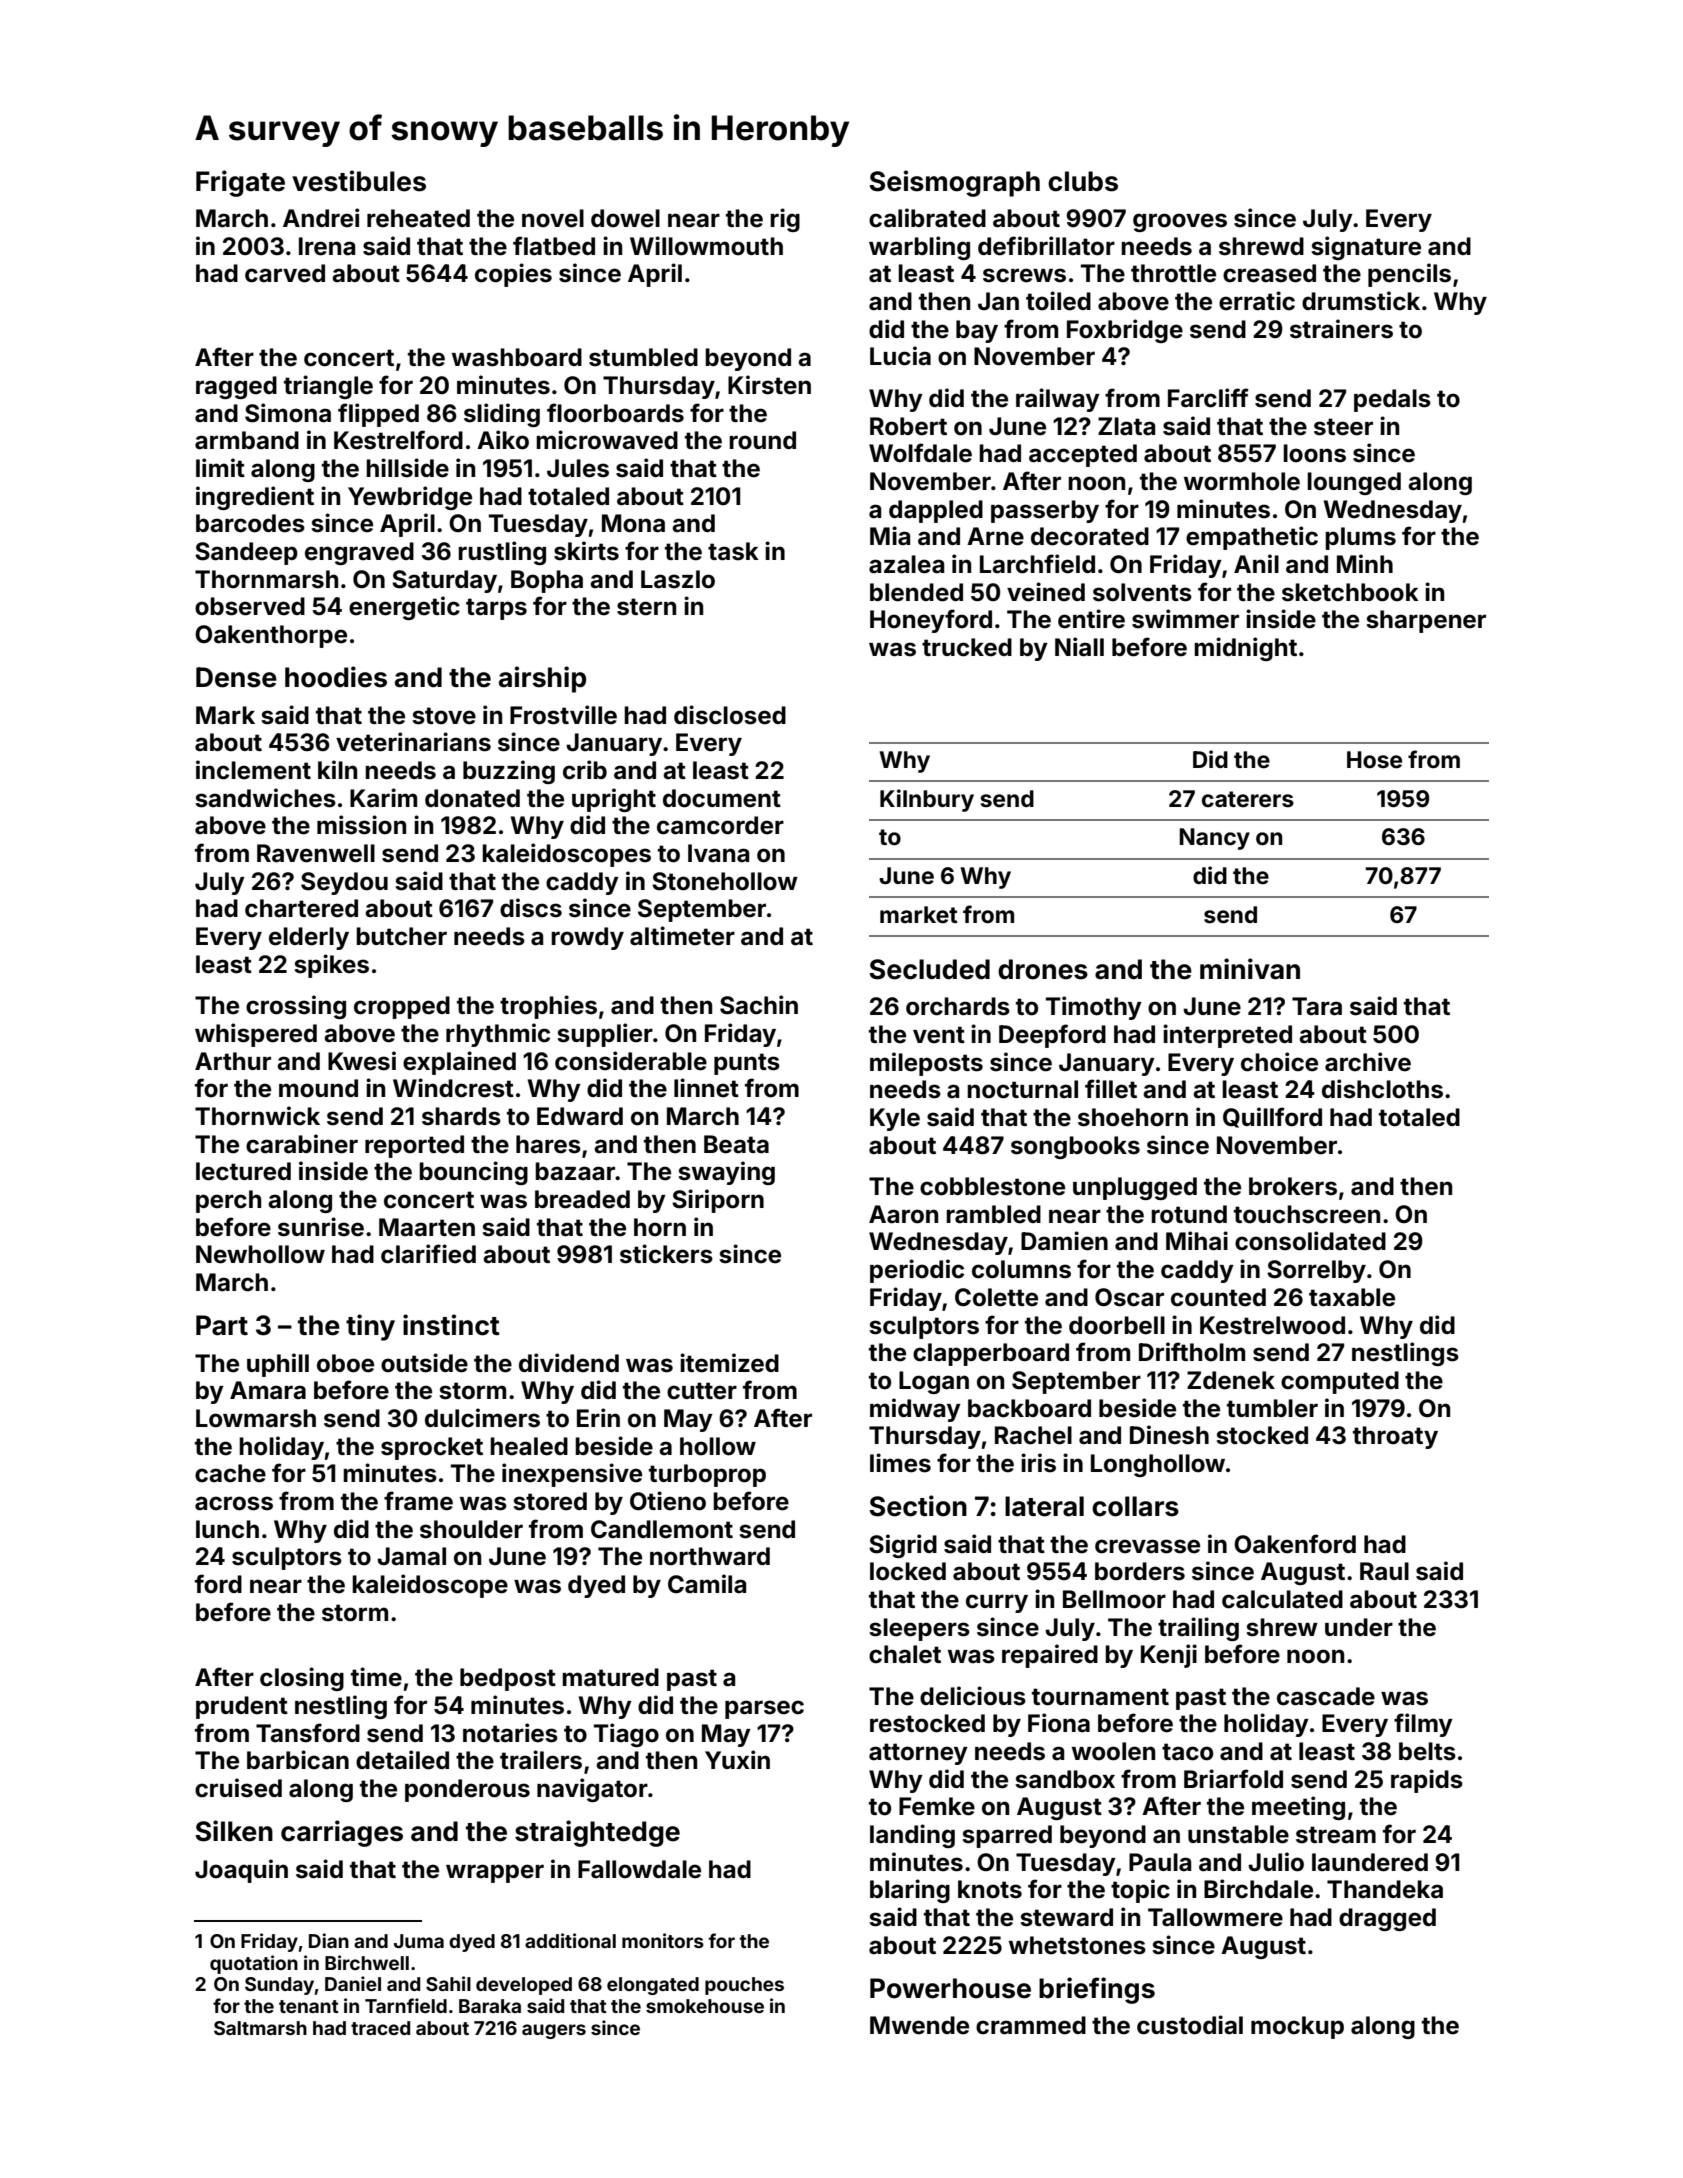  Describe the element at coordinates (718, 853) in the page. I see `Ivana` at that location.
